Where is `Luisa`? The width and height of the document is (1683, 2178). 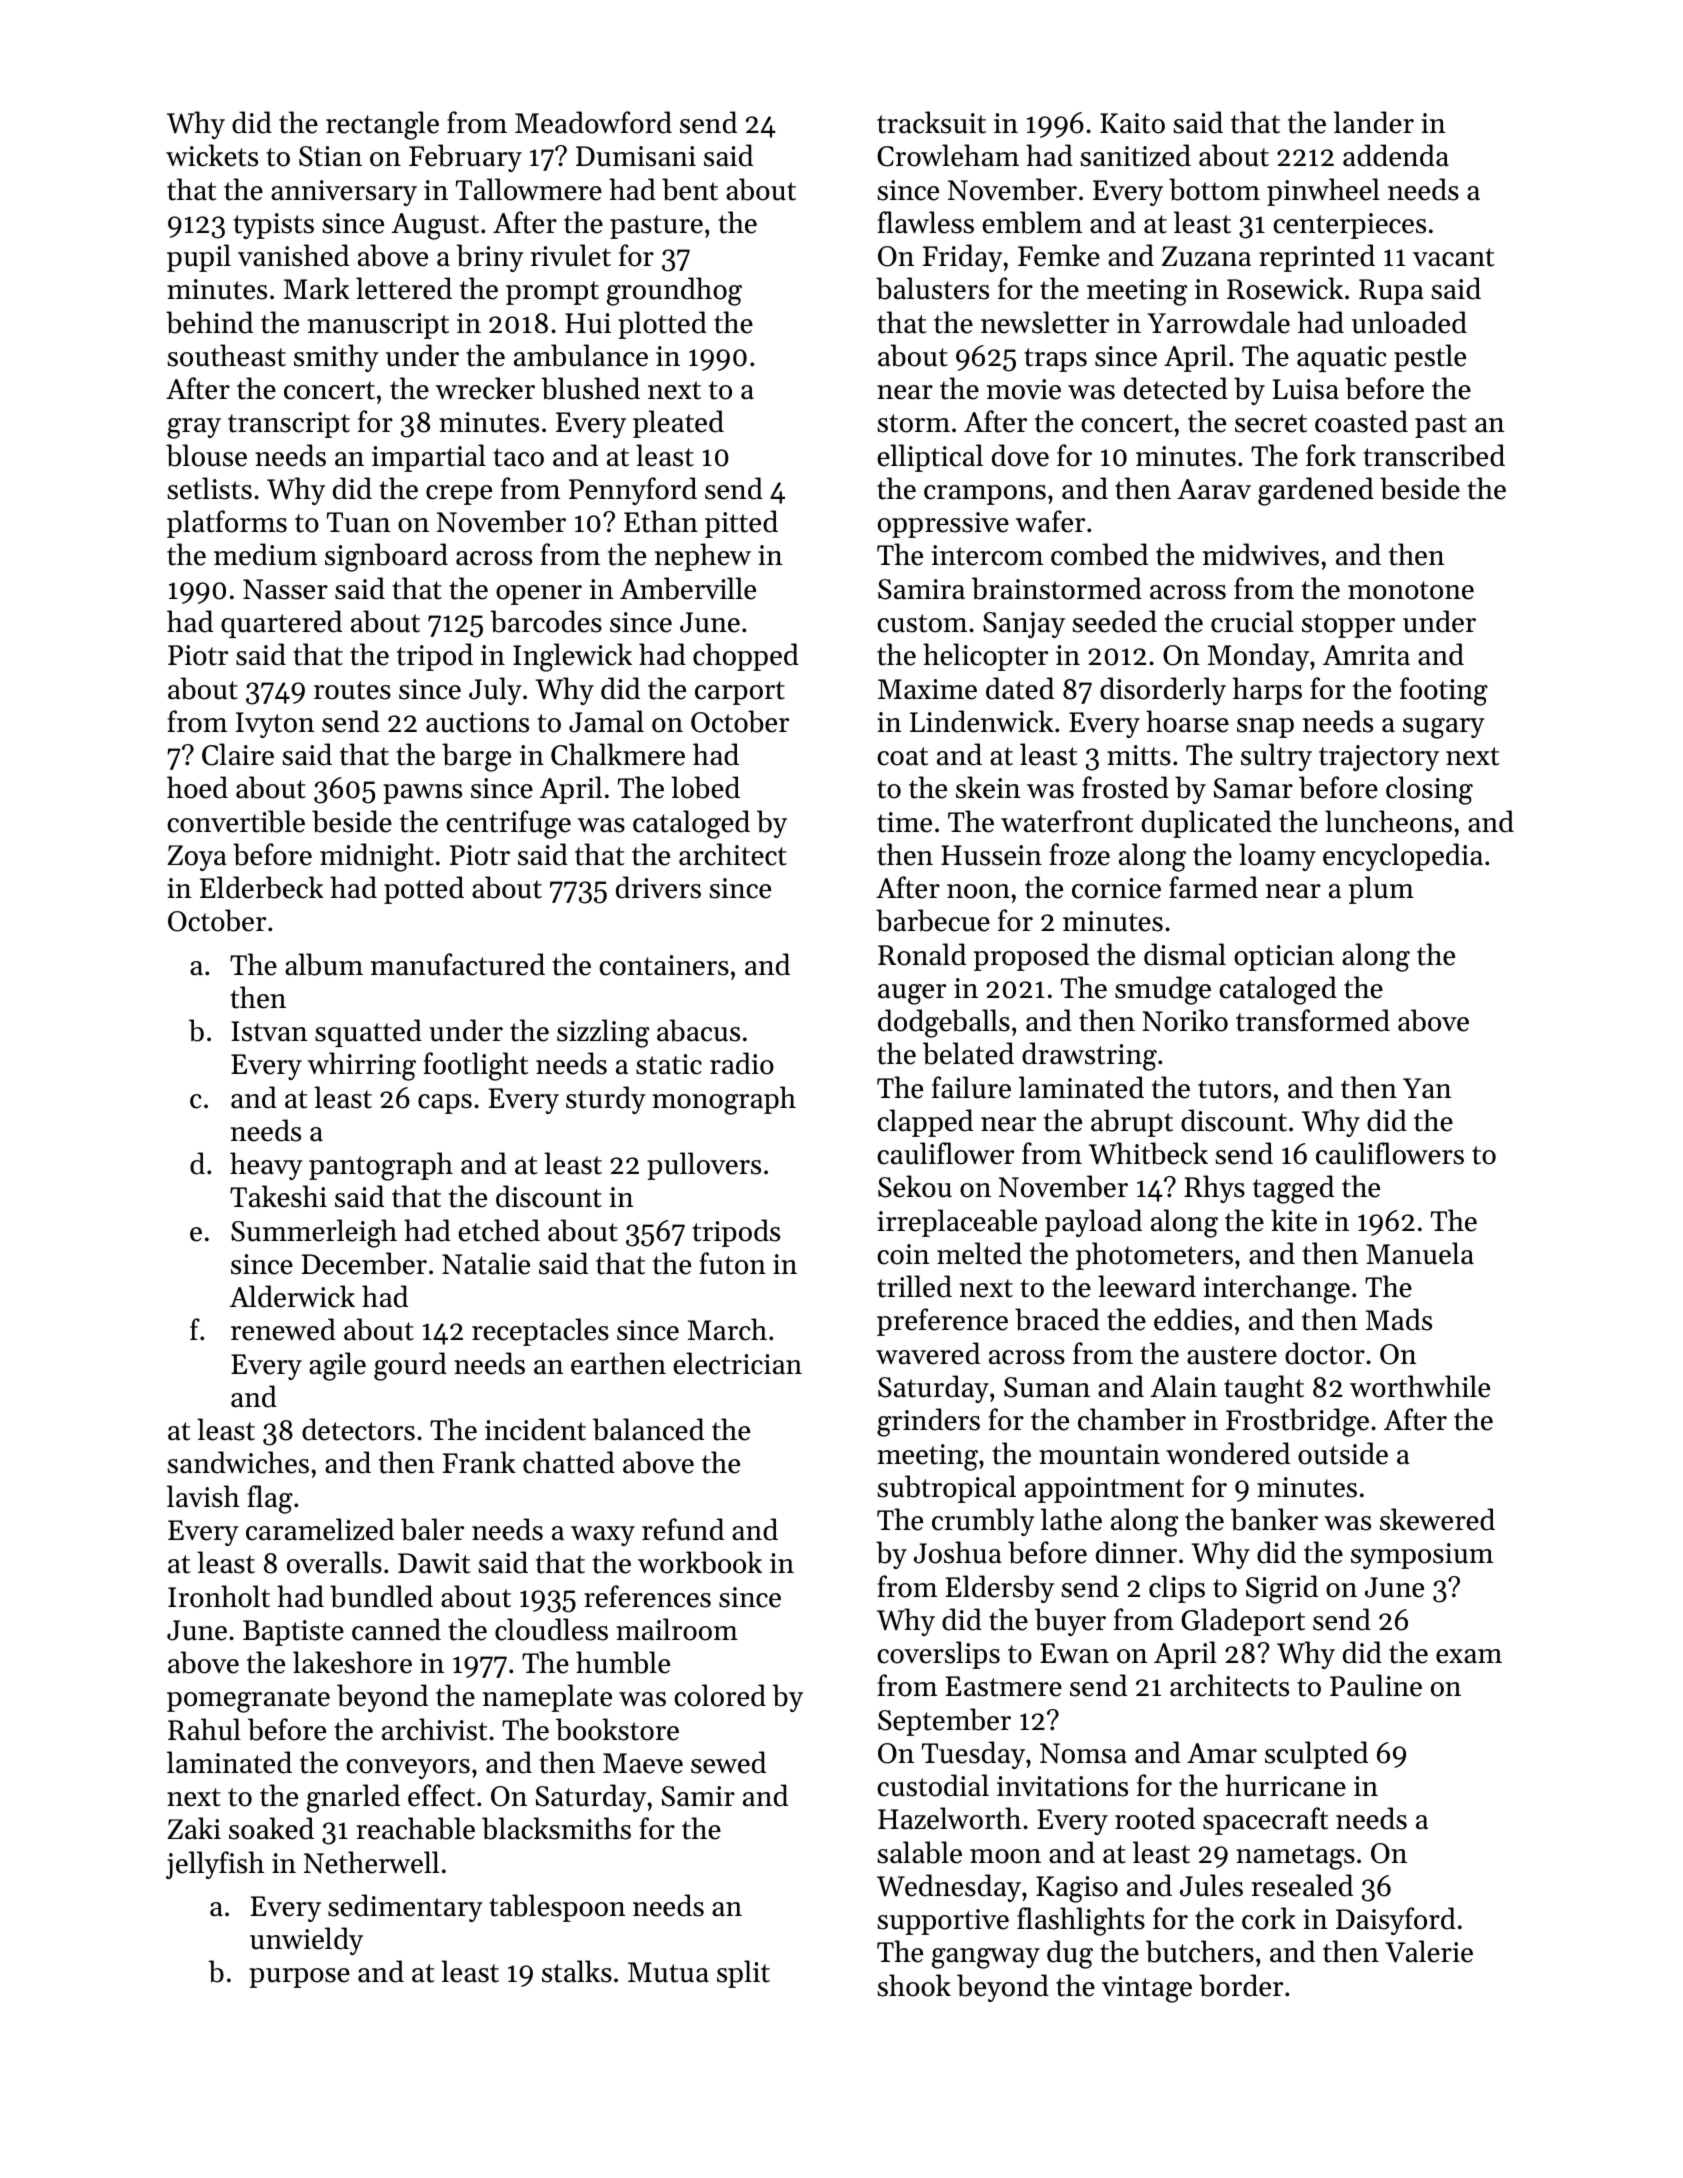 Luisa is located at coordinates (1306, 389).
